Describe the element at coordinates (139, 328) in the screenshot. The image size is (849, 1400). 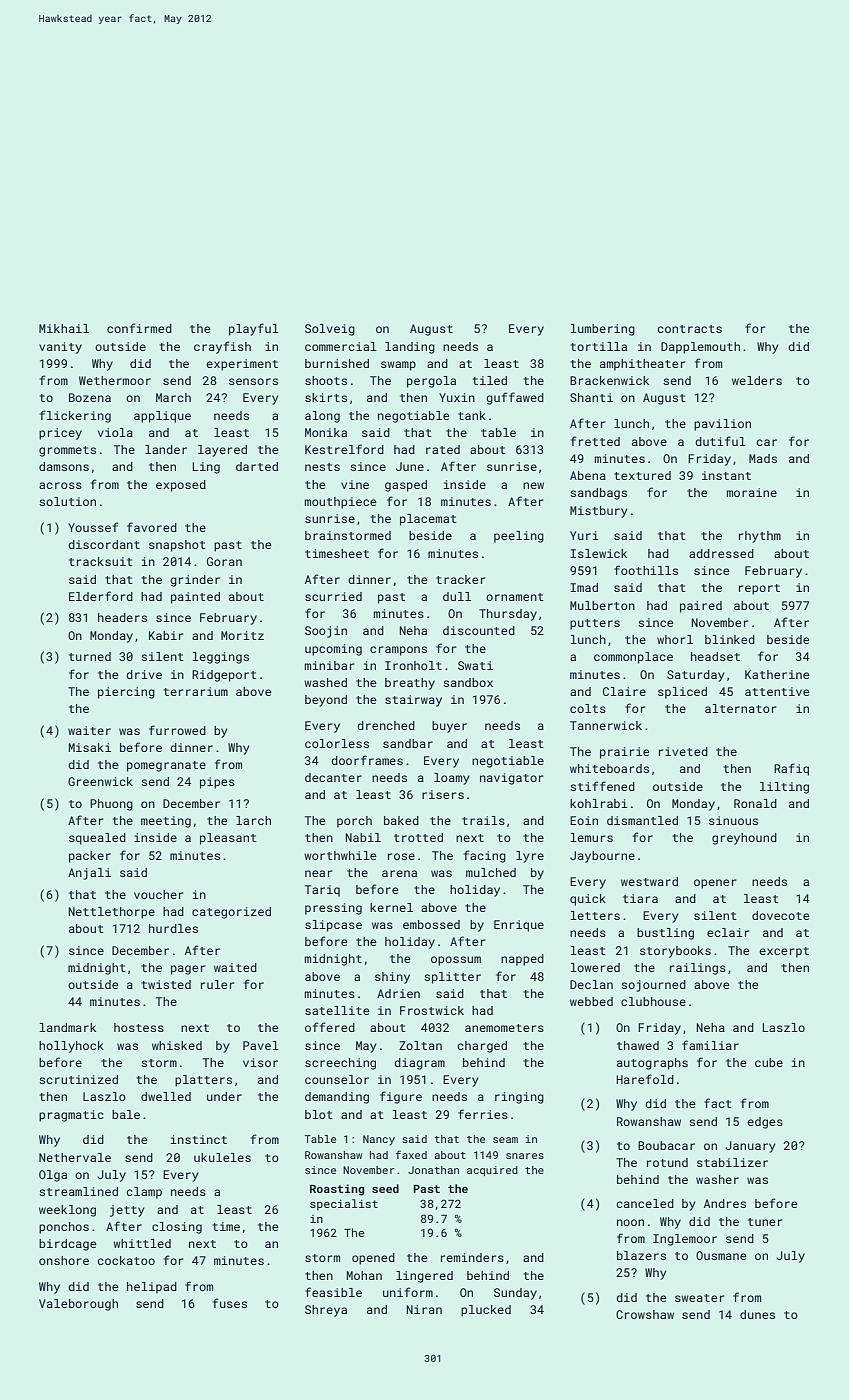
I see `confirmed` at that location.
